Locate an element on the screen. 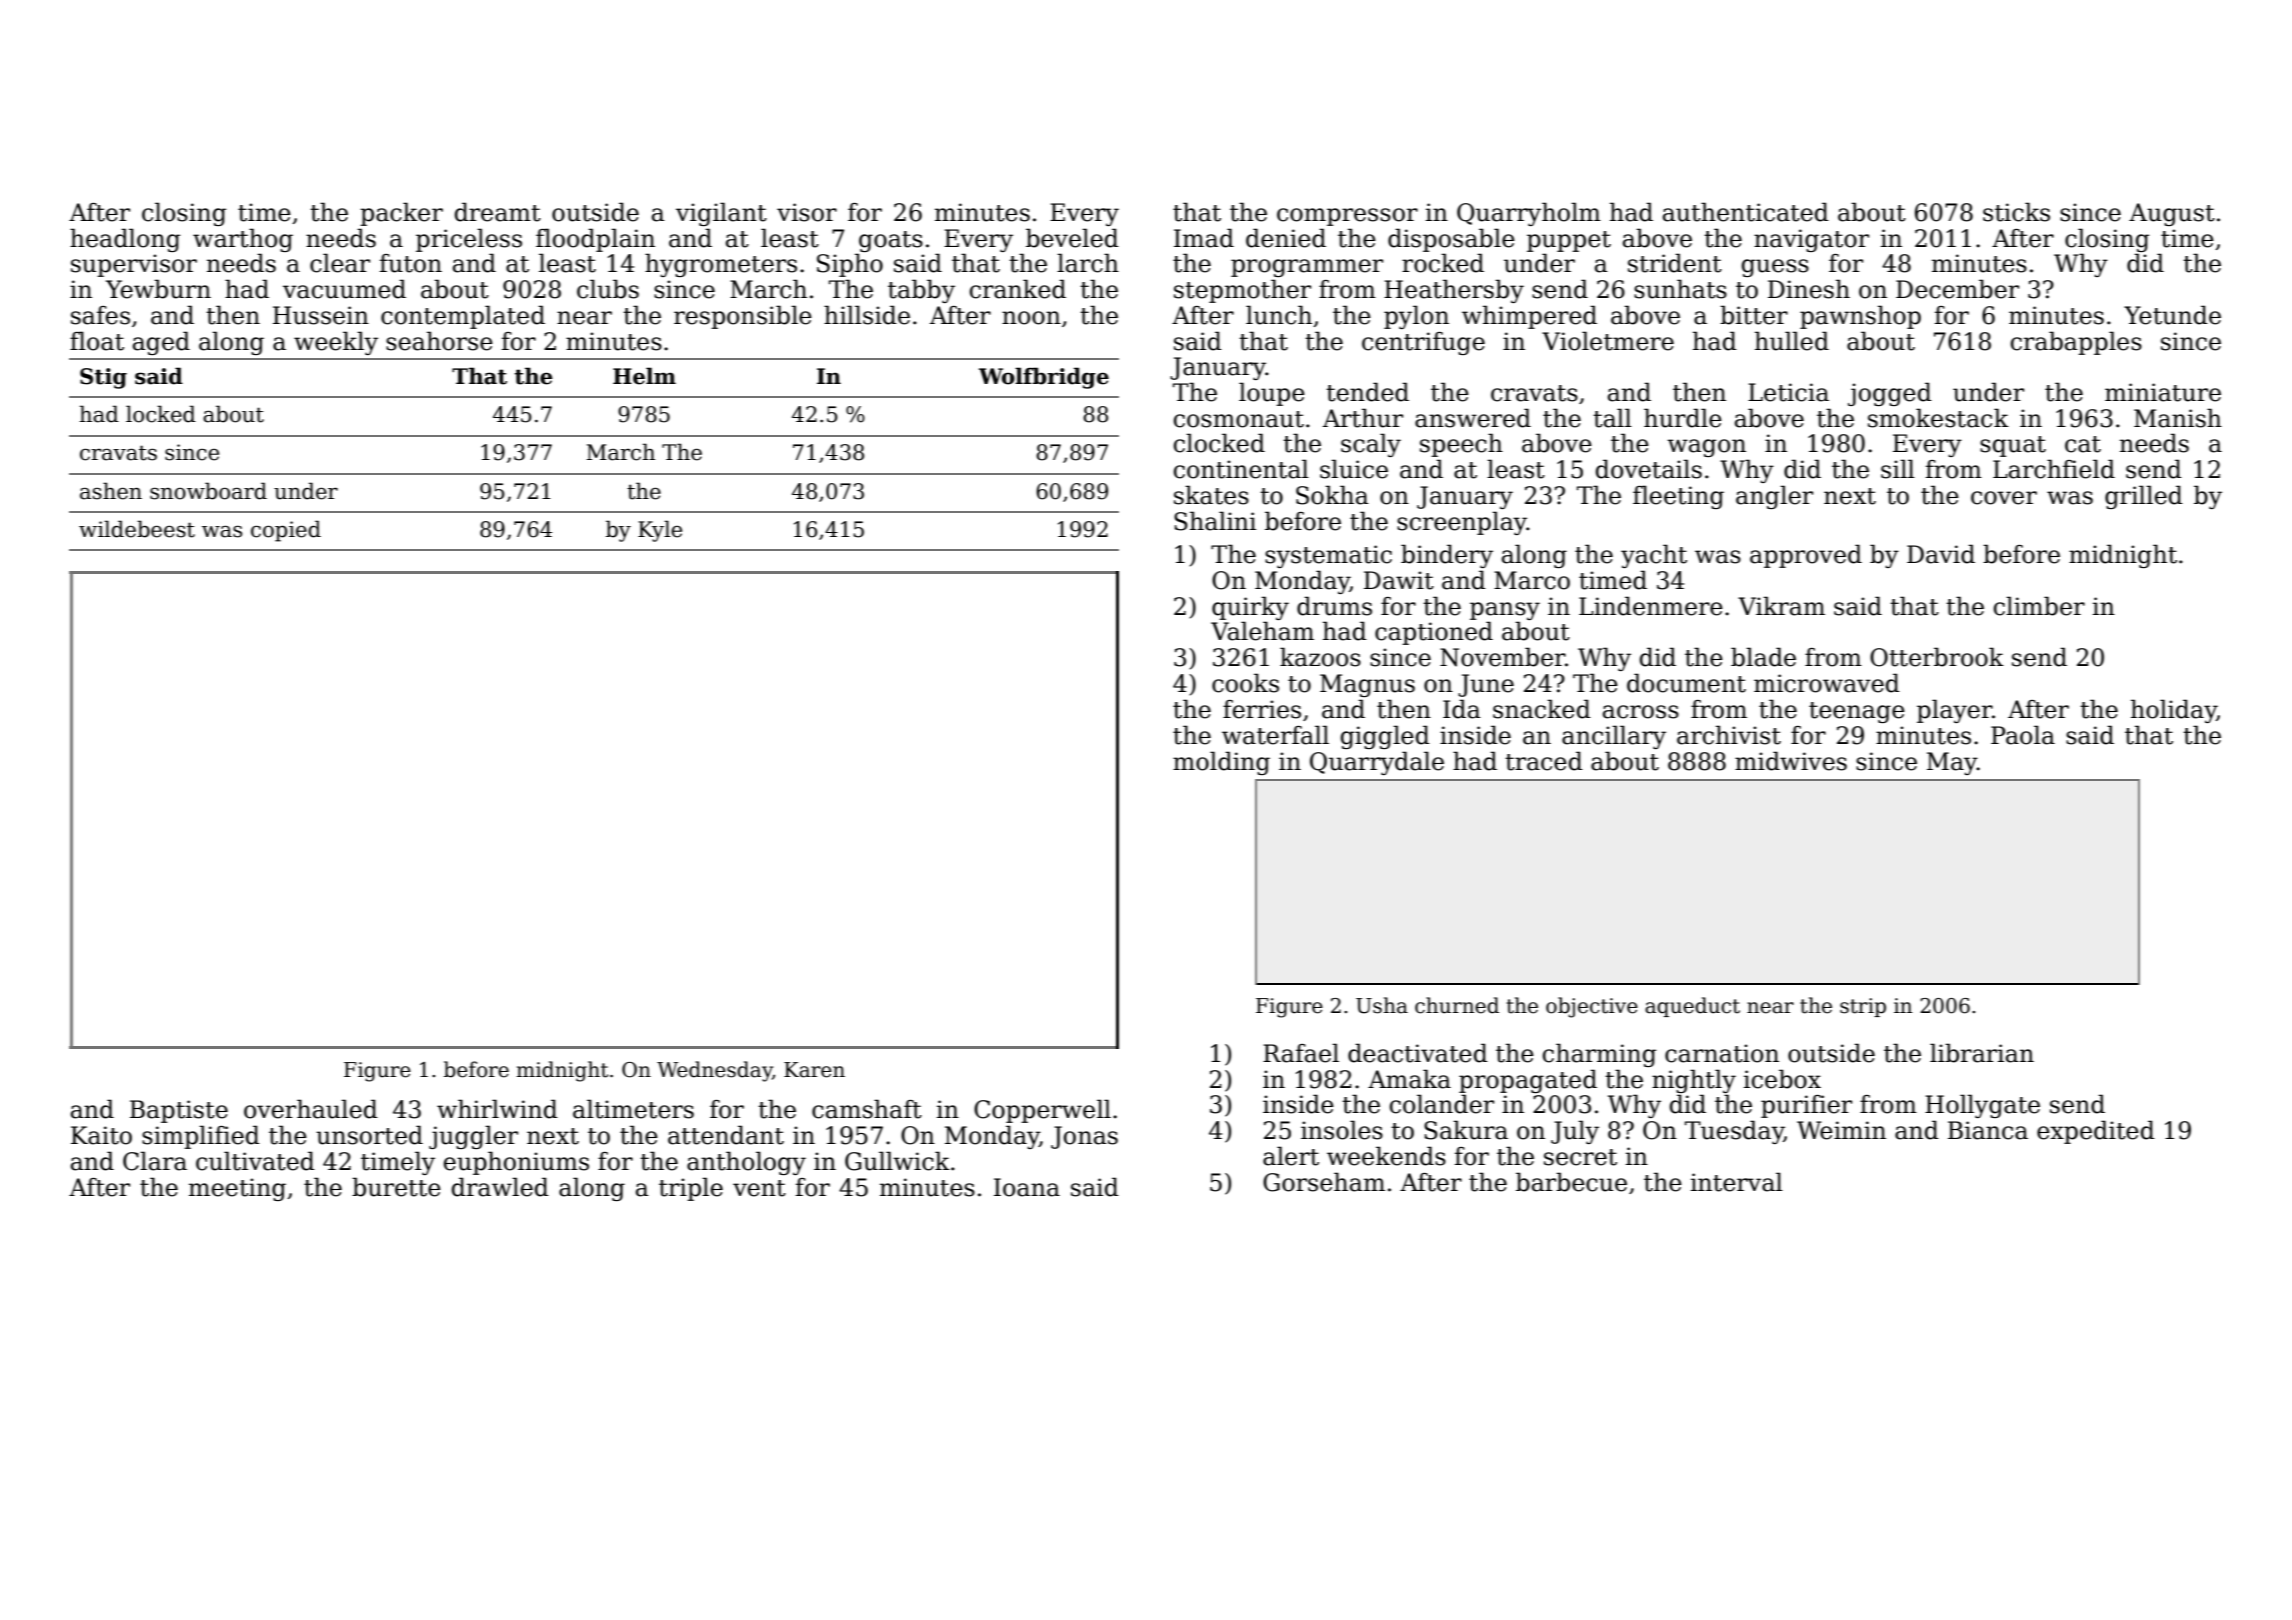 This screenshot has width=2292, height=1620. contemplated is located at coordinates (463, 317).
